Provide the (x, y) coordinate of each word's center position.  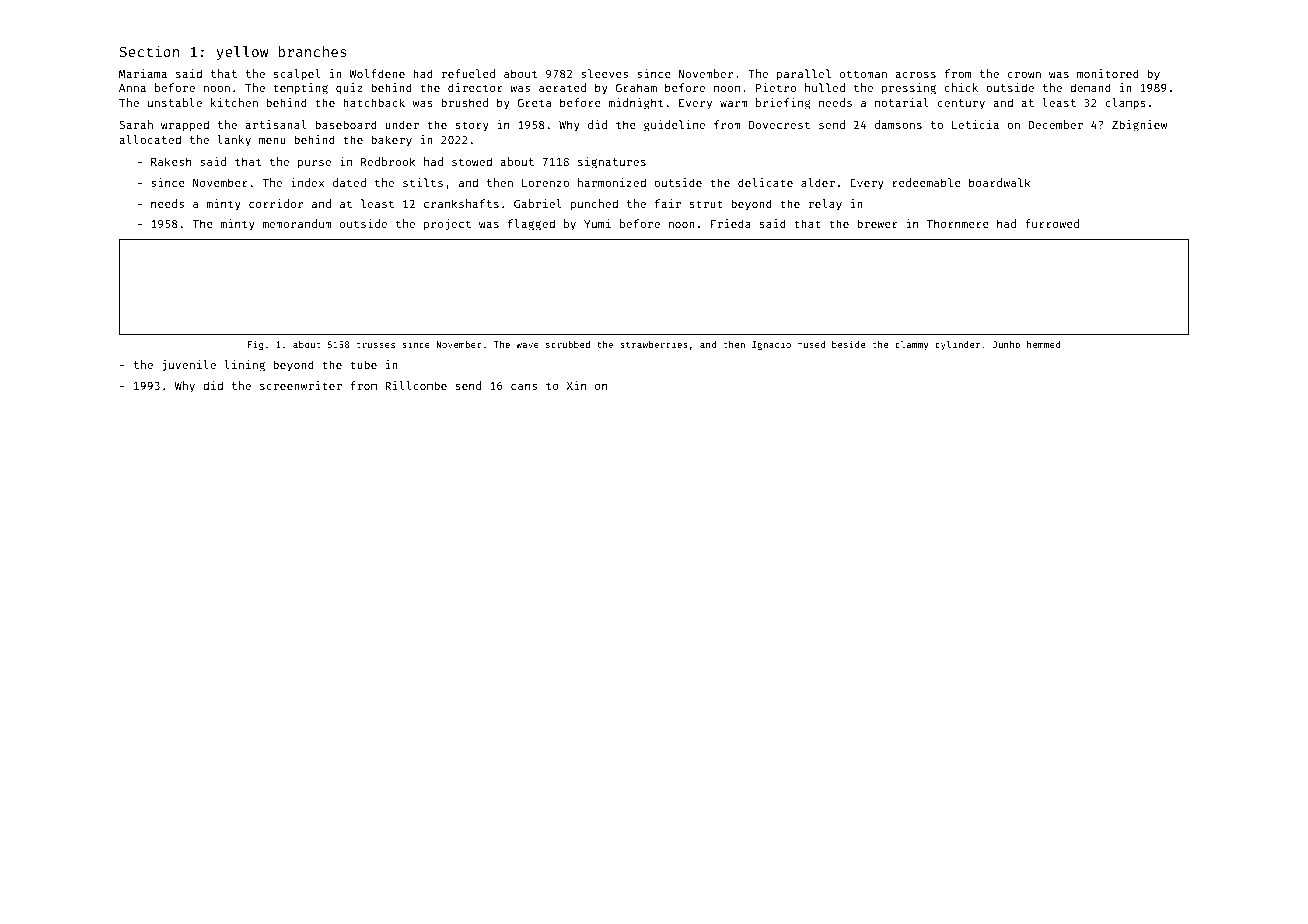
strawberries (653, 344)
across (915, 75)
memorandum (297, 223)
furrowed (1052, 223)
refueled (468, 73)
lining (244, 366)
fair (668, 203)
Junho (1006, 344)
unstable (175, 102)
